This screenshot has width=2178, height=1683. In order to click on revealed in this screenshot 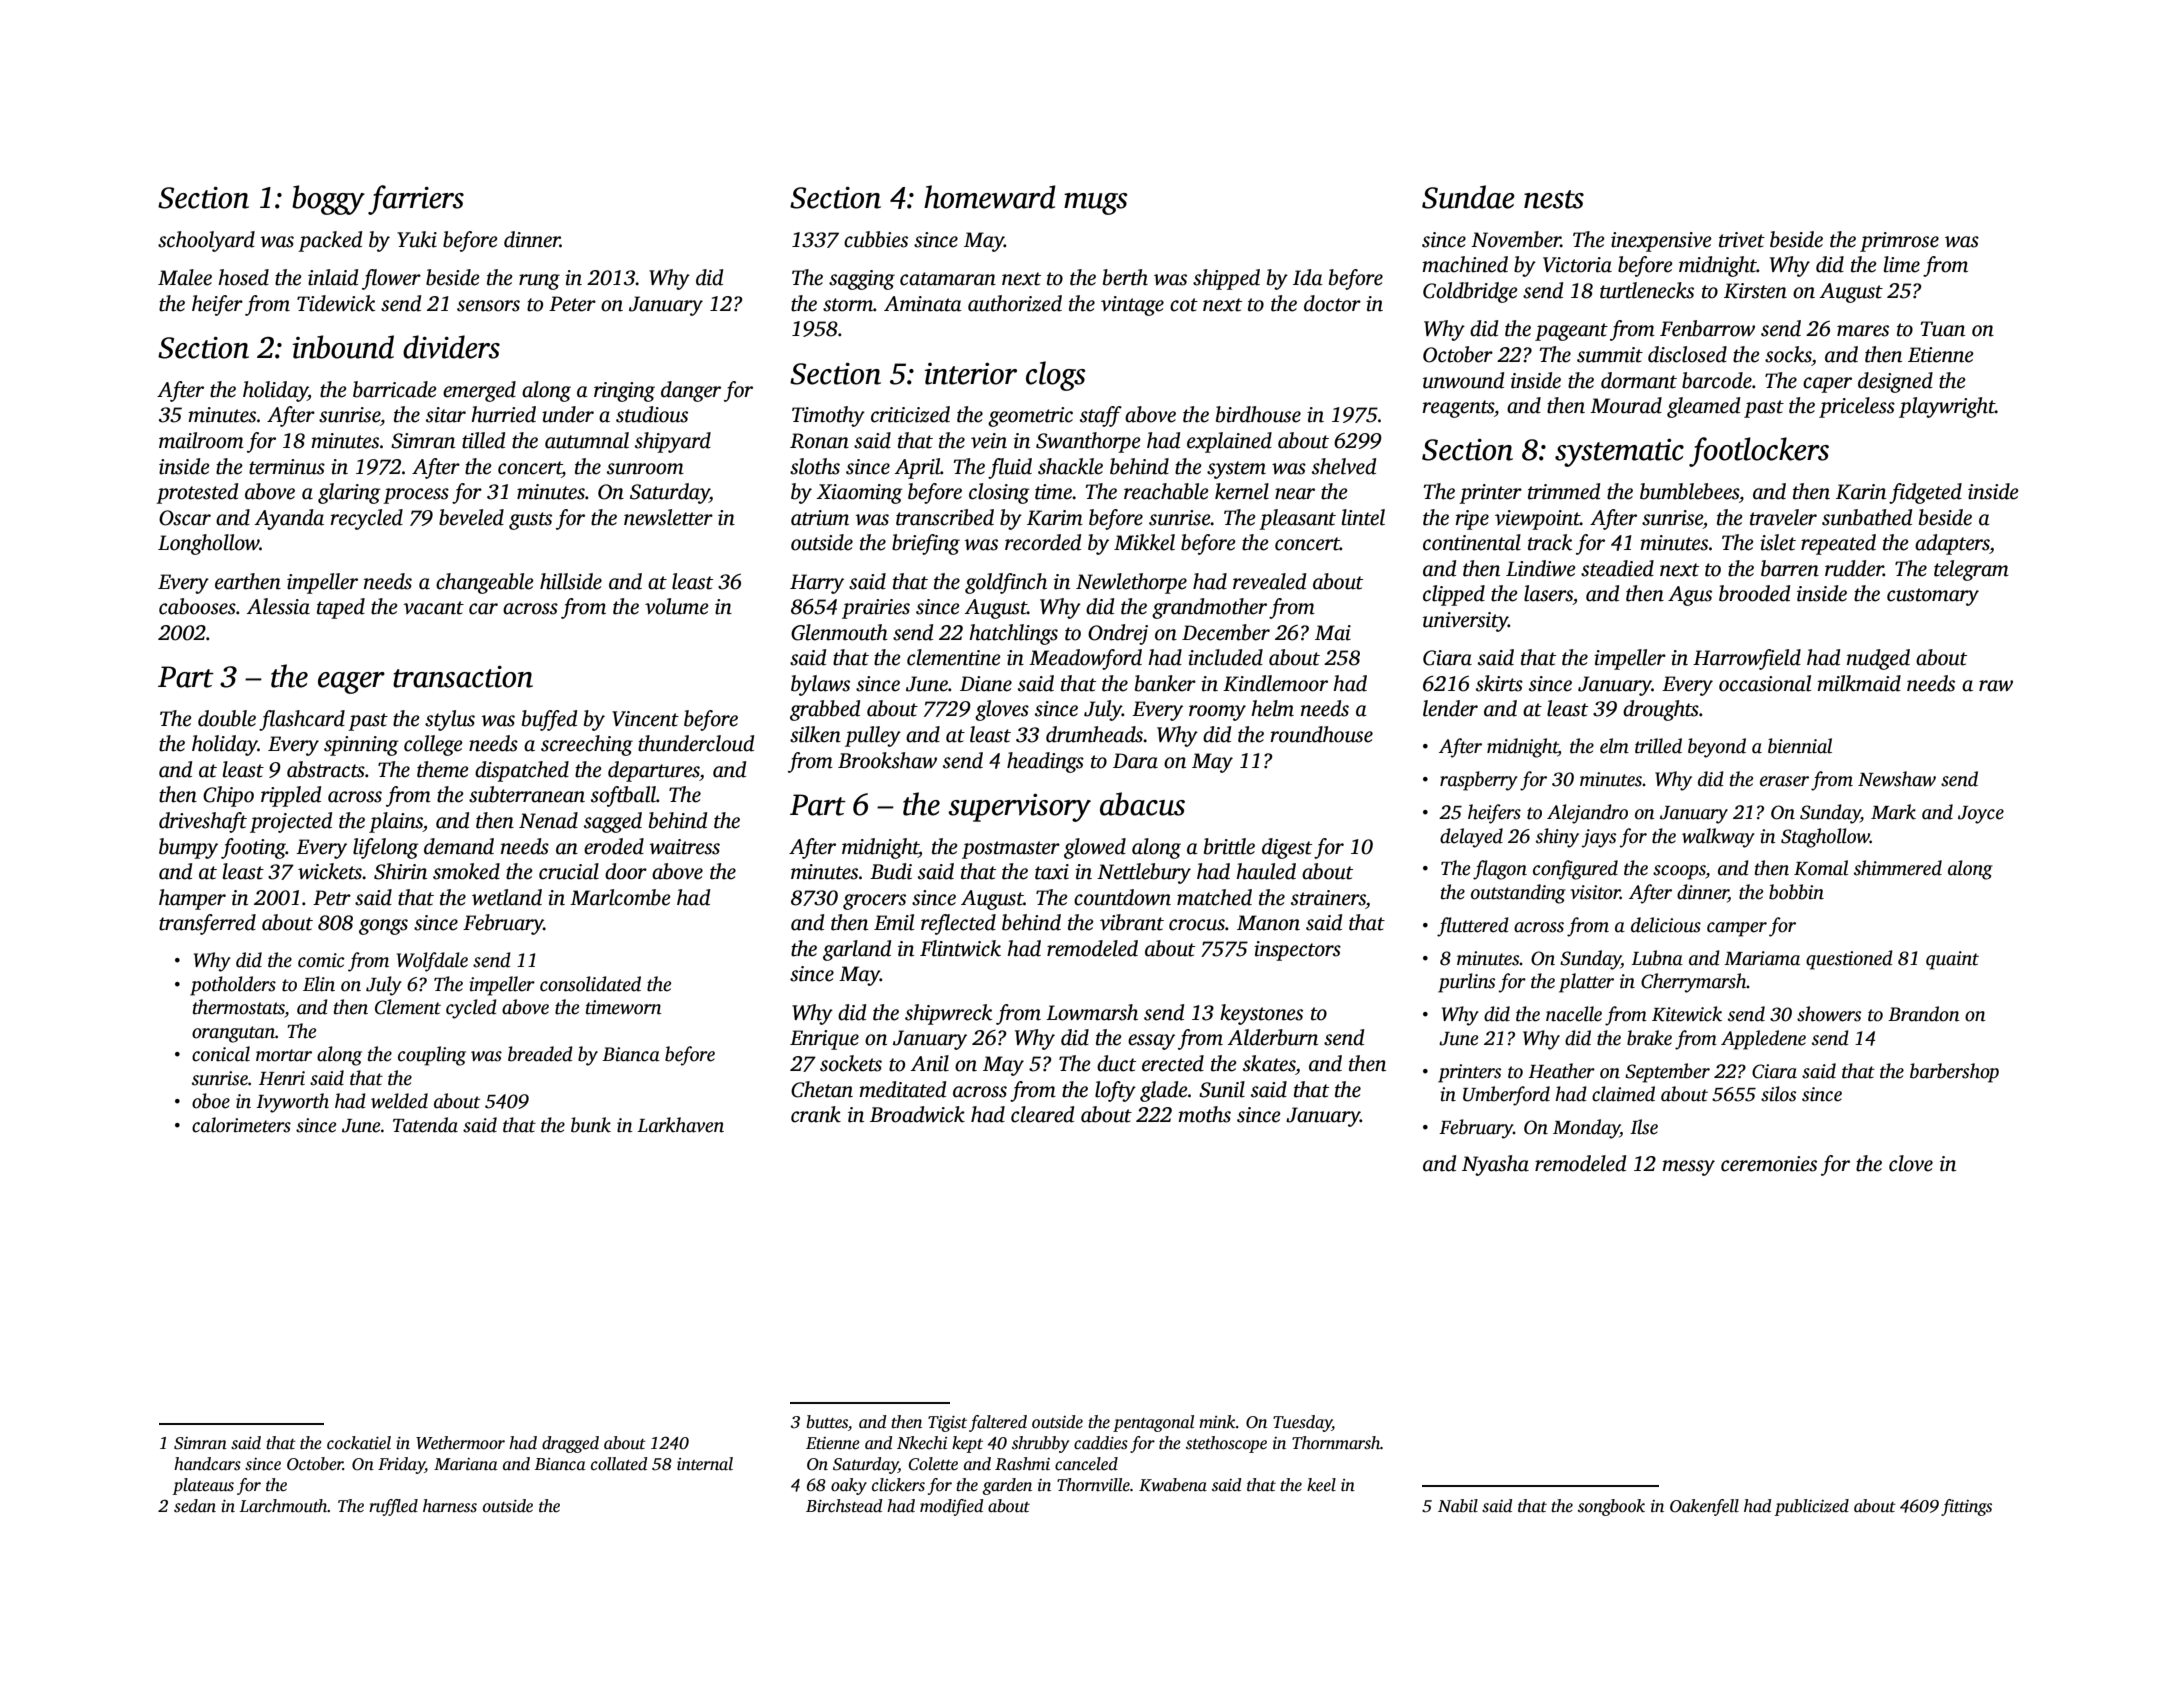, I will do `click(1269, 581)`.
